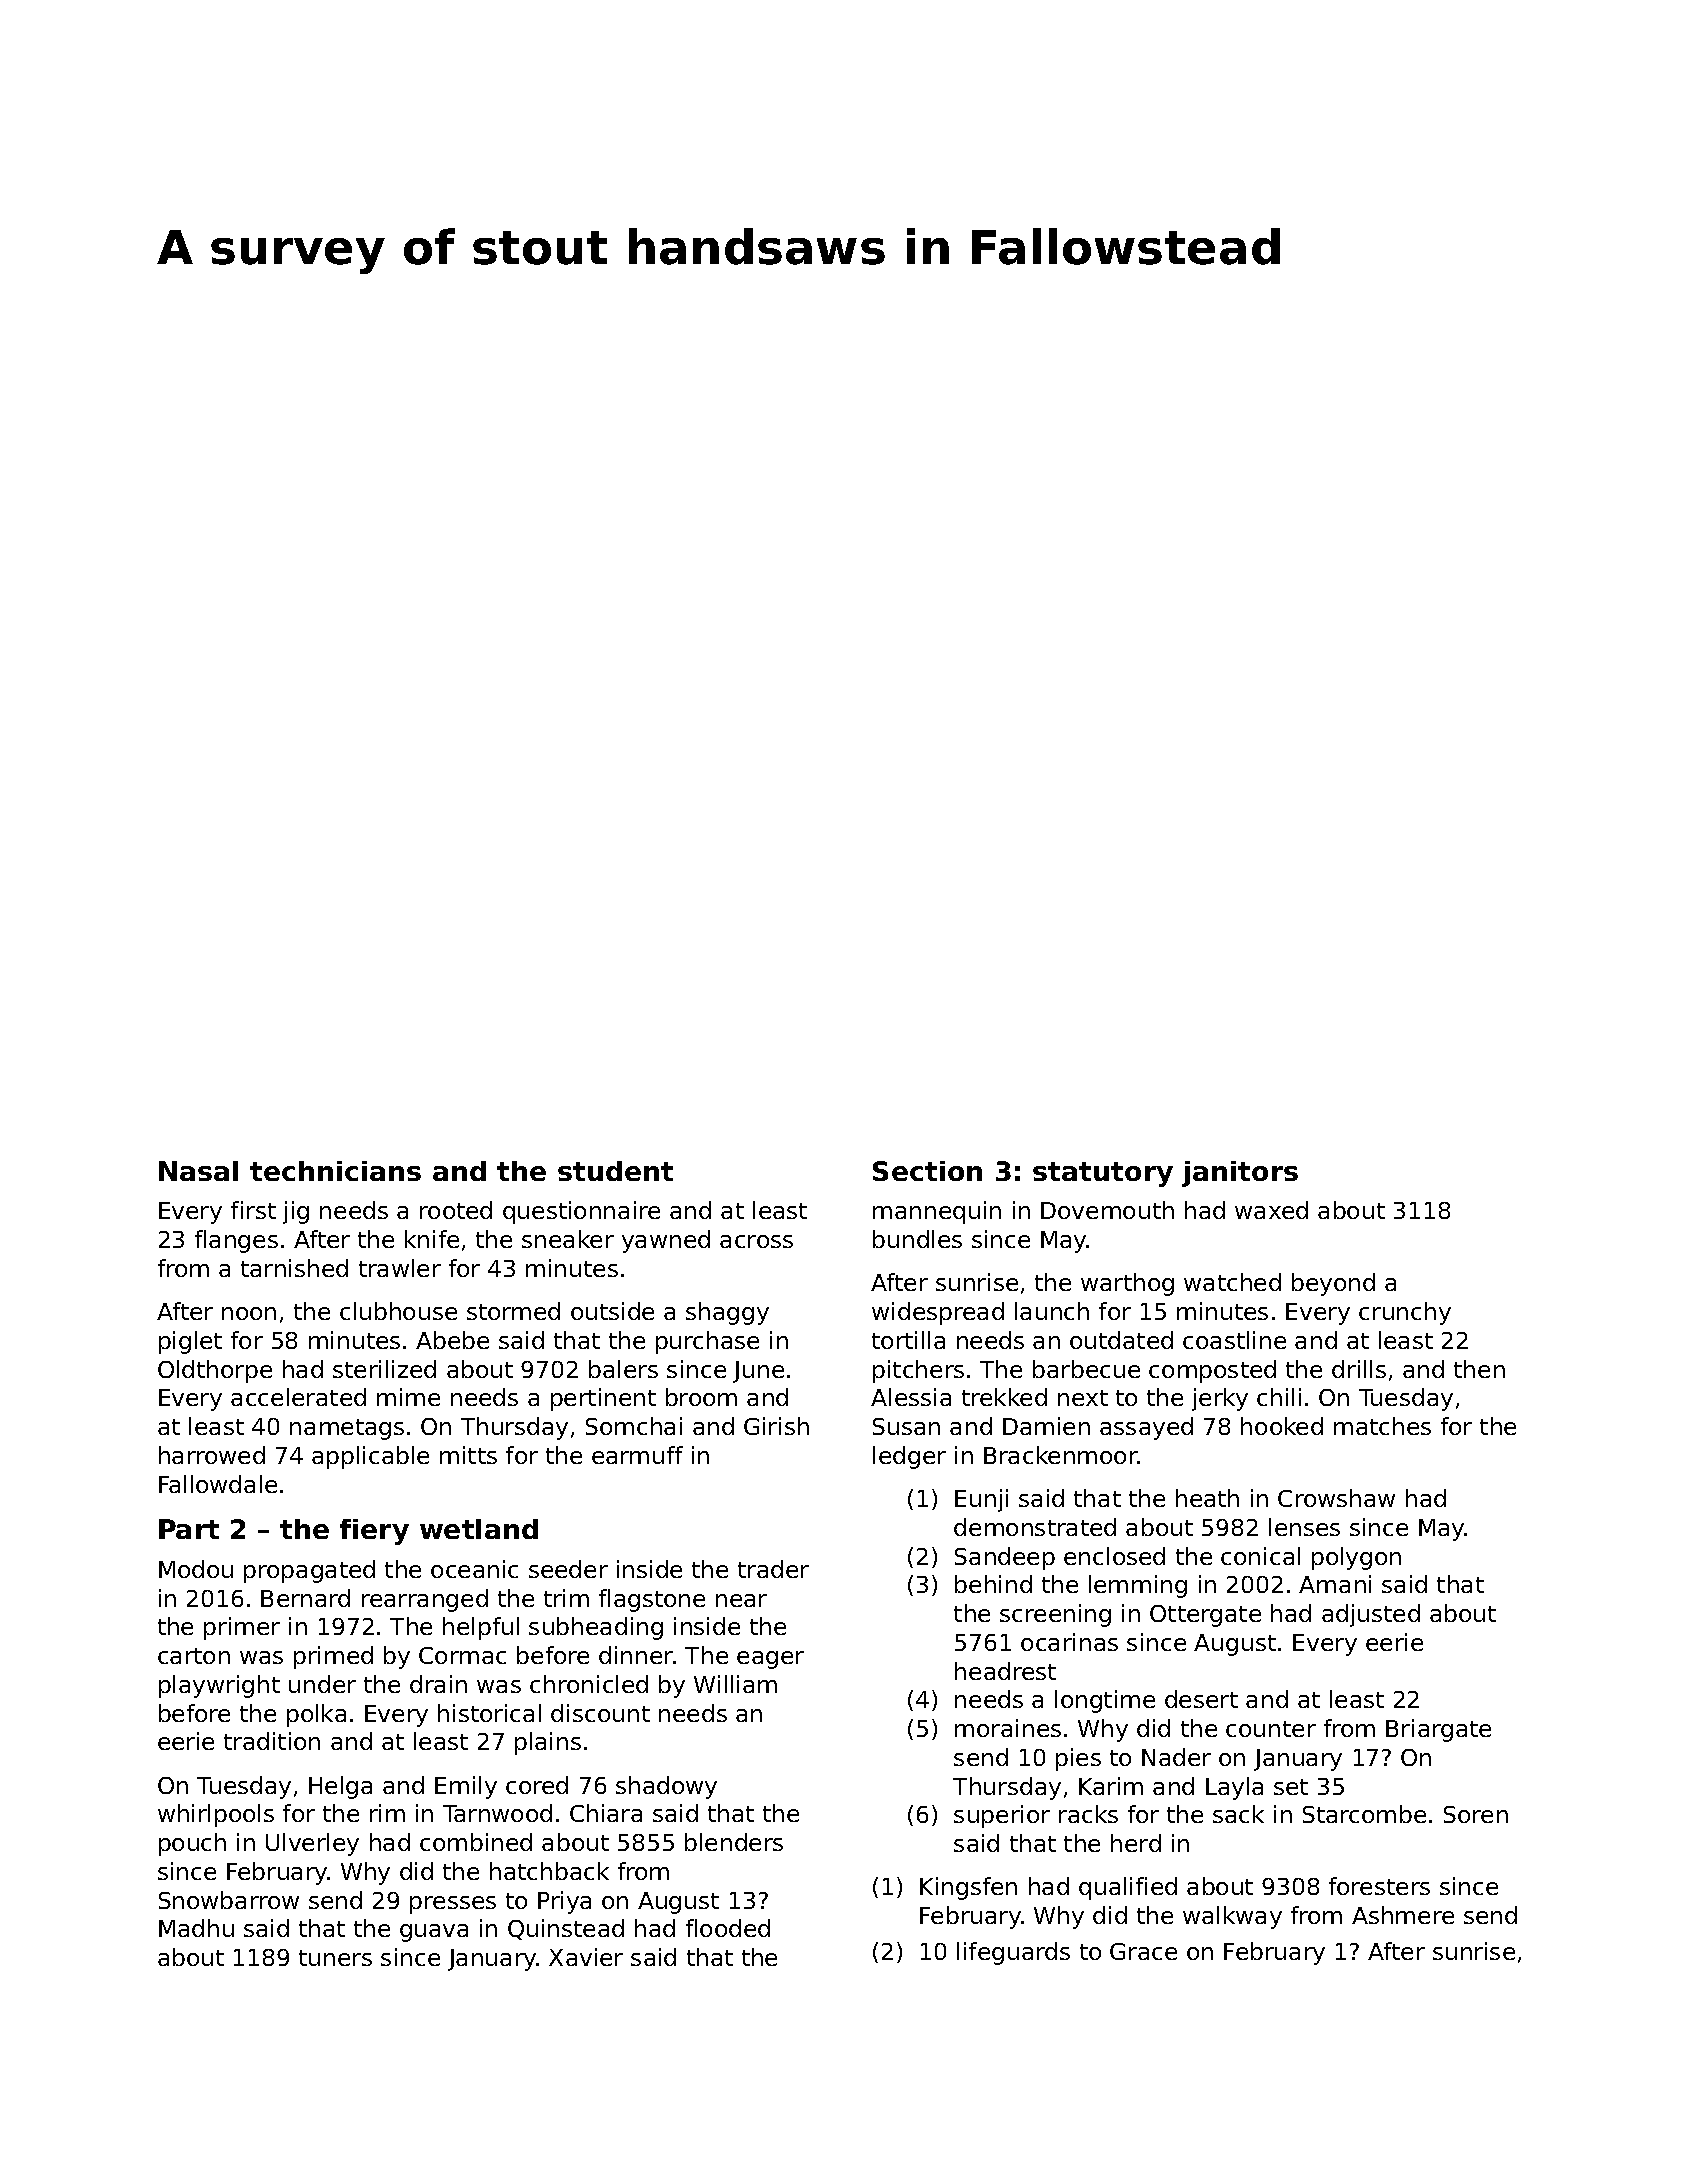 The width and height of the screenshot is (1683, 2178). What do you see at coordinates (294, 1268) in the screenshot?
I see `tarnished` at bounding box center [294, 1268].
